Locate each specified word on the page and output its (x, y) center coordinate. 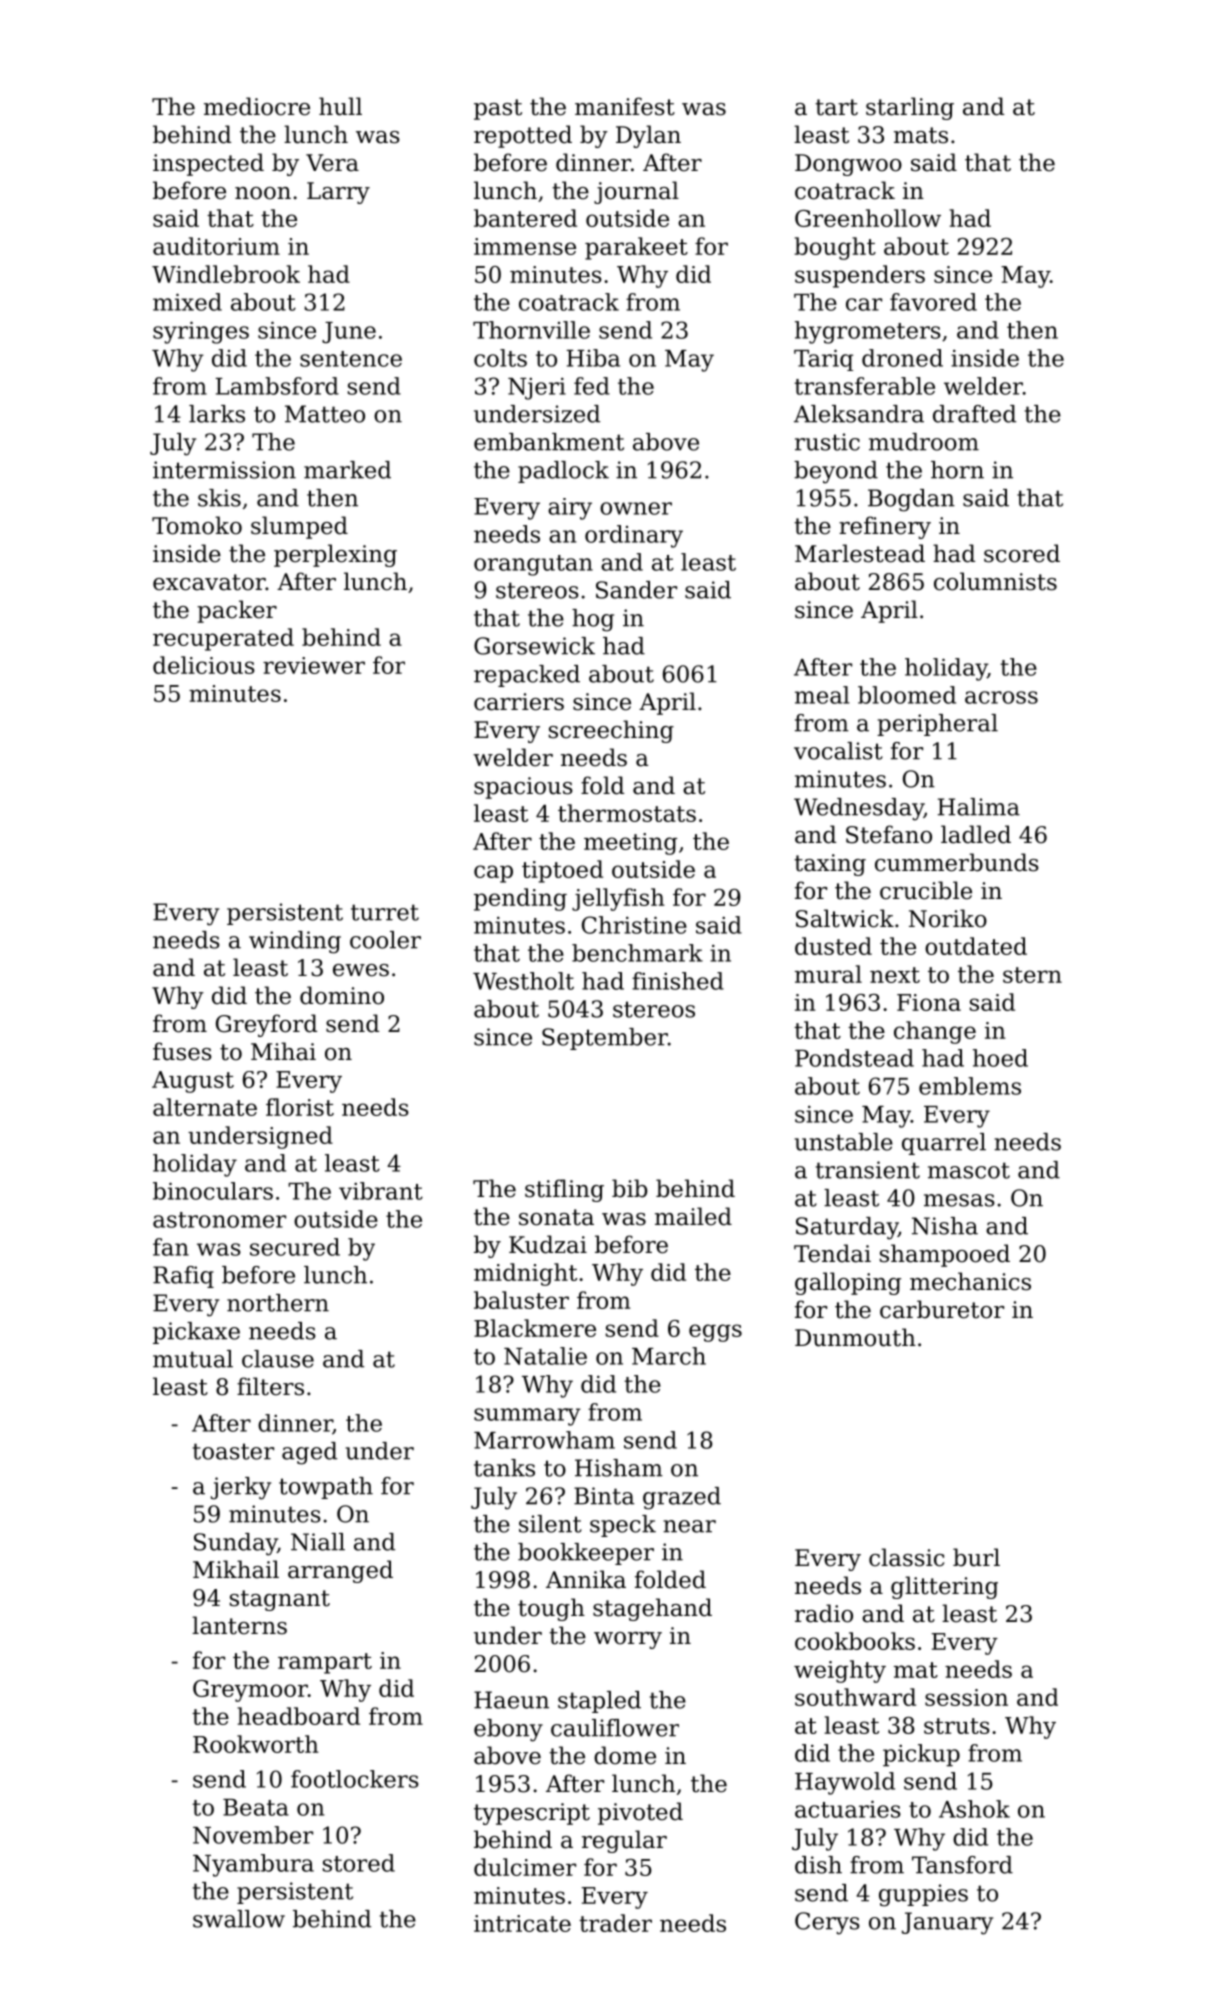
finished (678, 981)
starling (910, 108)
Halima (979, 807)
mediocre (257, 106)
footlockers (355, 1779)
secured (295, 1247)
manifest (625, 106)
